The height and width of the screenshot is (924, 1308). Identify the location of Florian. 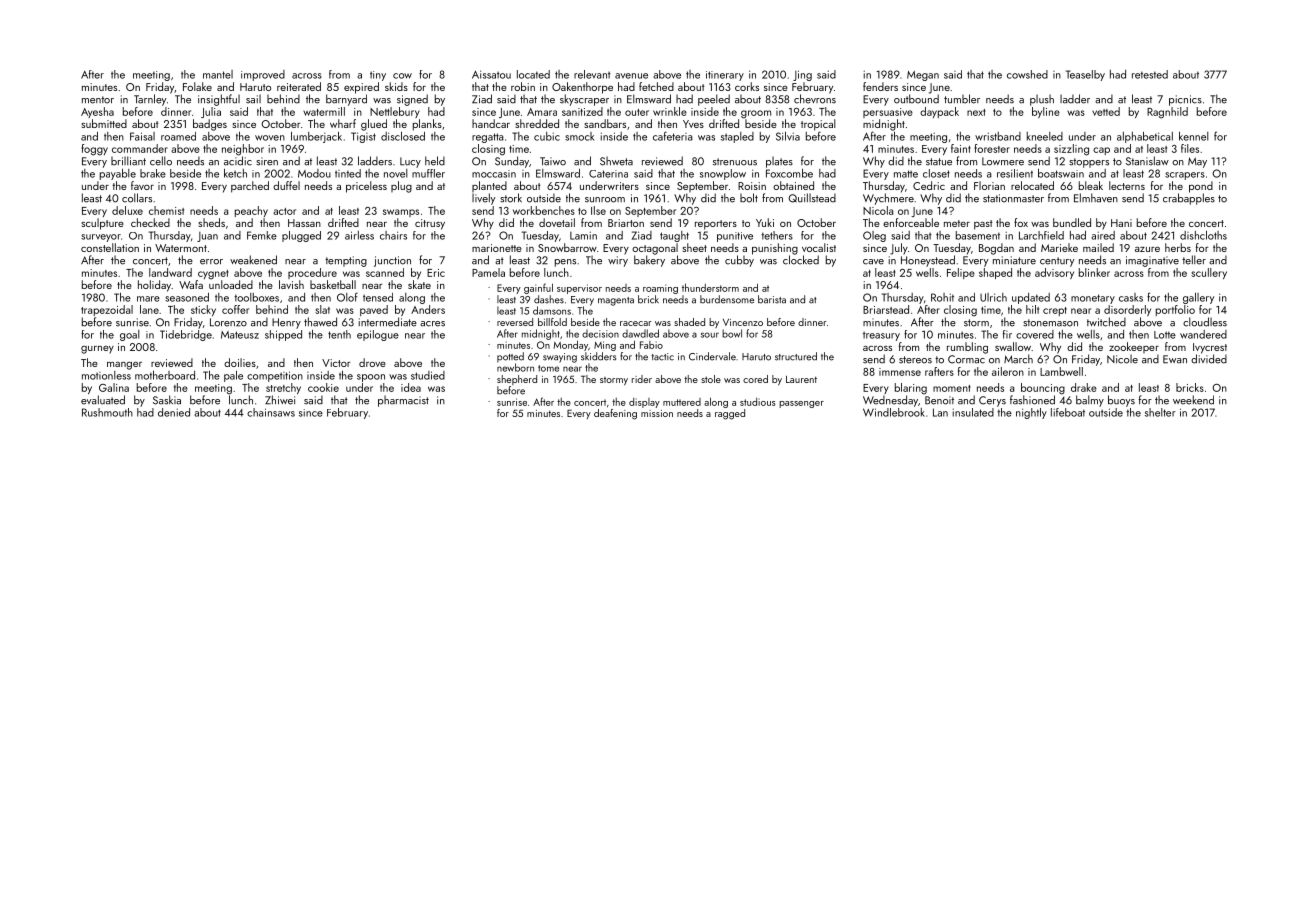
(989, 185).
